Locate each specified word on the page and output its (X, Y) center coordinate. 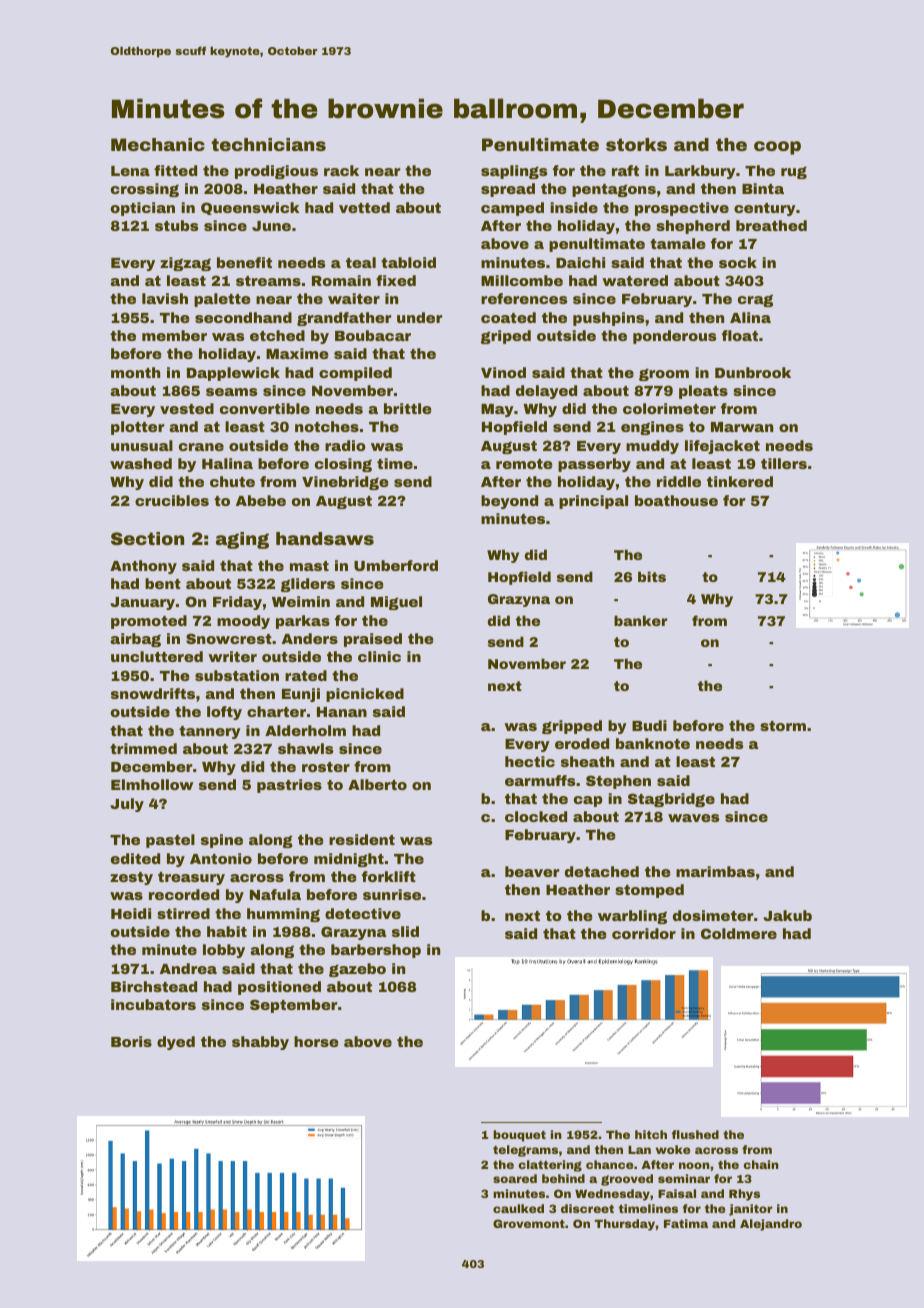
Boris (131, 1041)
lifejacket (722, 447)
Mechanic (158, 144)
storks (636, 144)
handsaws (325, 538)
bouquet (519, 1136)
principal (593, 502)
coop (777, 148)
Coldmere (739, 933)
